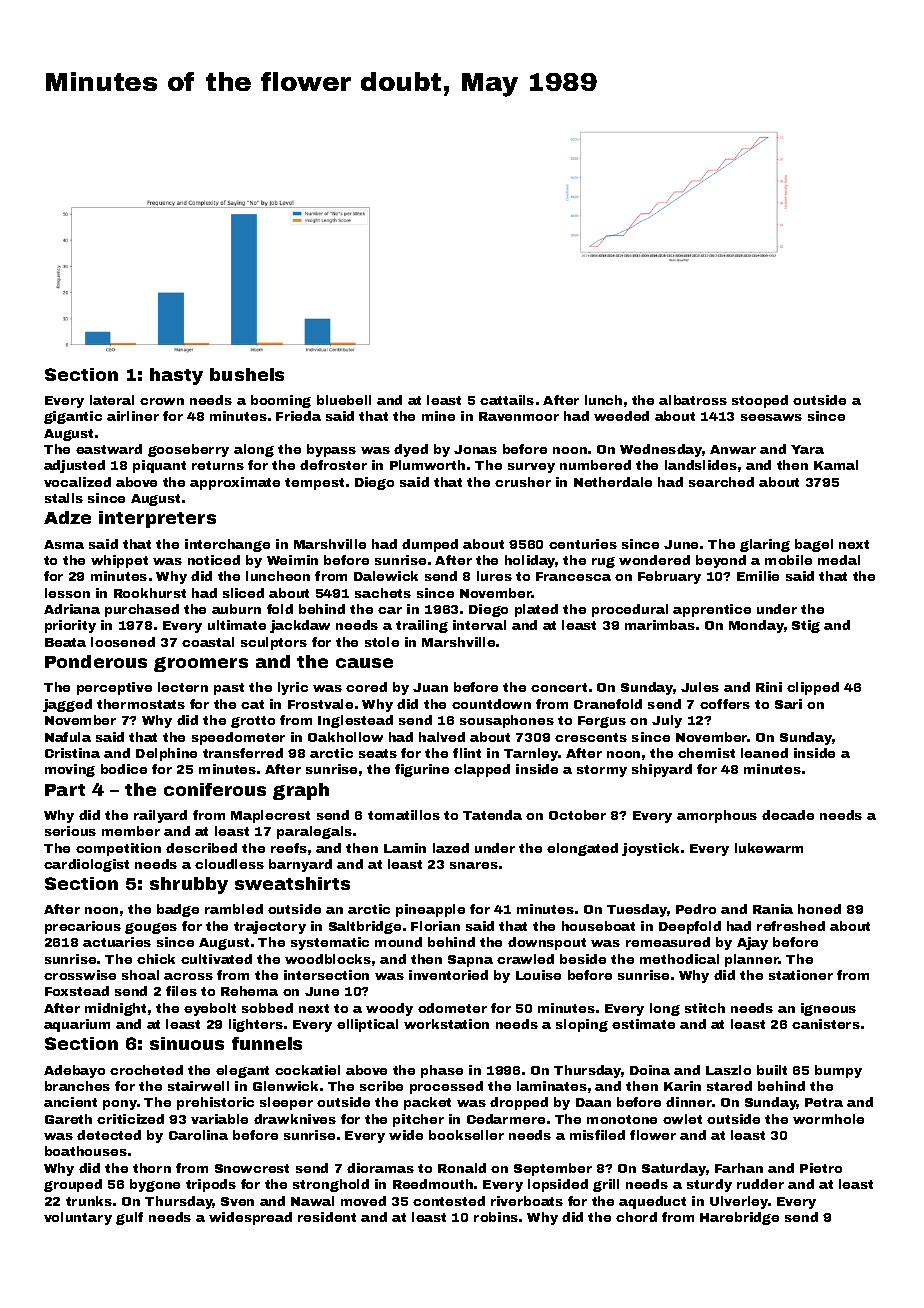 Image resolution: width=924 pixels, height=1308 pixels. I want to click on funnels, so click(267, 1043).
